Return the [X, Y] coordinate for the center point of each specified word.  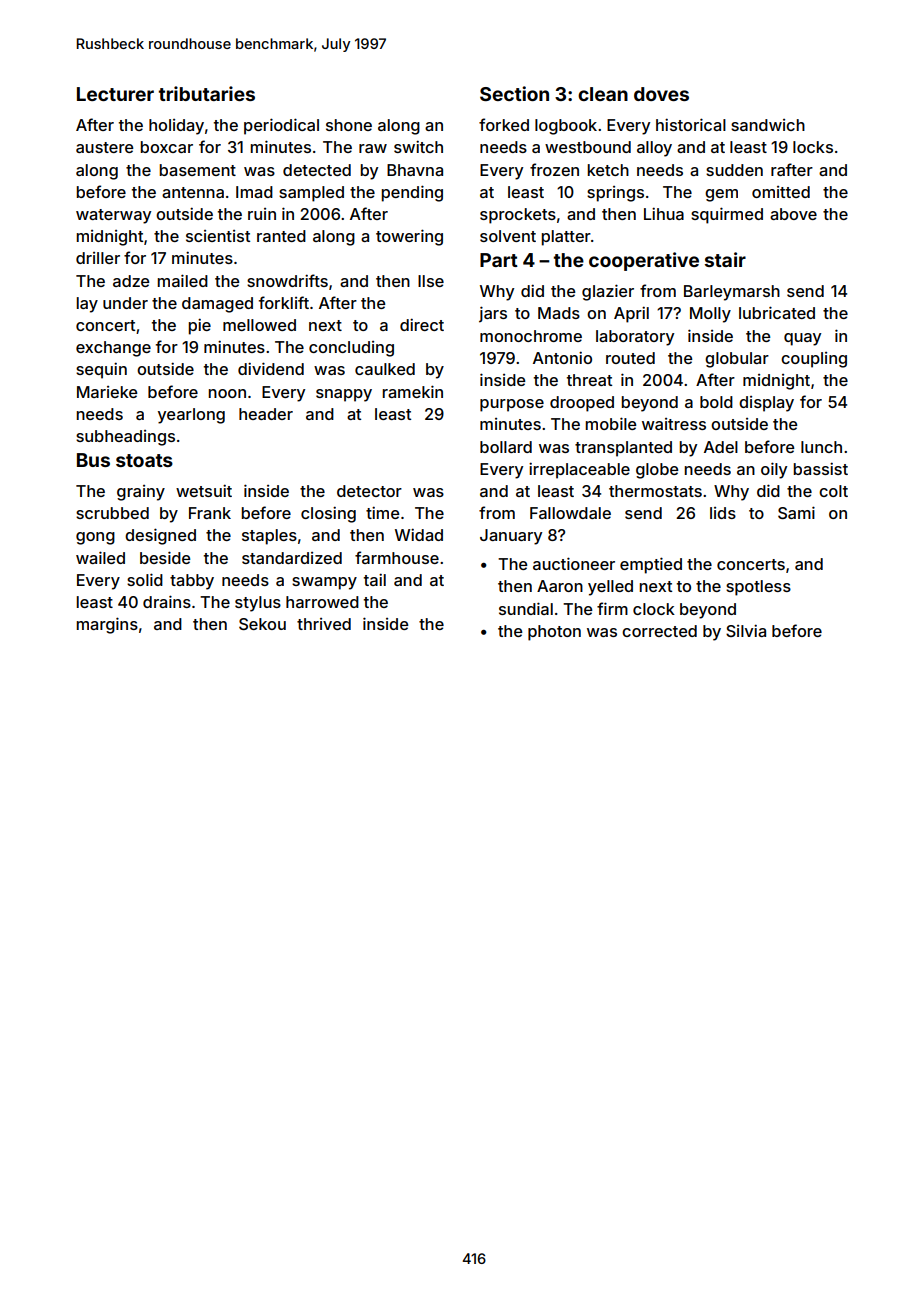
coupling [814, 360]
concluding [351, 349]
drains [167, 601]
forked [504, 124]
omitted [781, 192]
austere [104, 147]
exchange [113, 349]
